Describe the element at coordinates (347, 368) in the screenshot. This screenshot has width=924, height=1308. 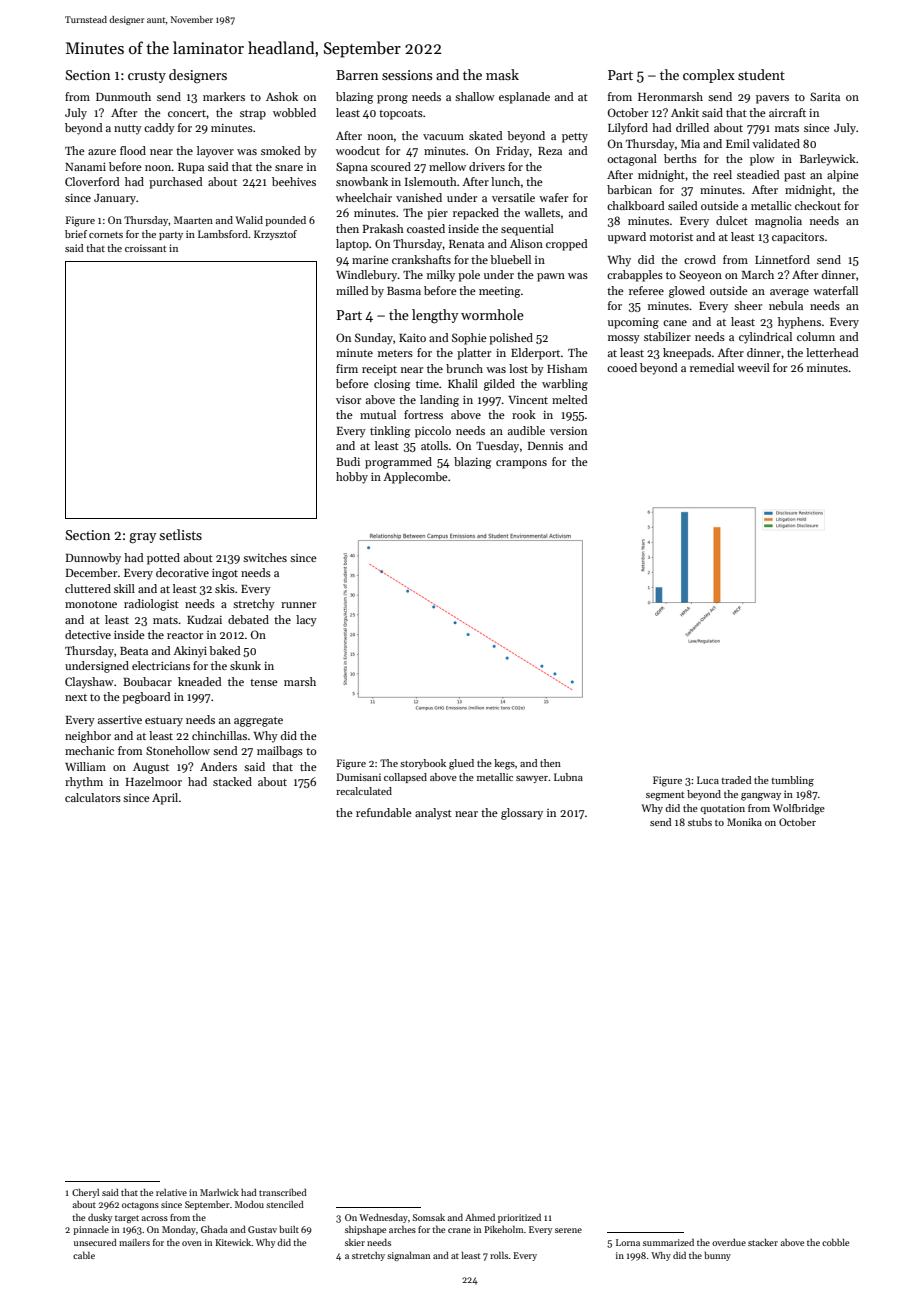
I see `firm` at that location.
